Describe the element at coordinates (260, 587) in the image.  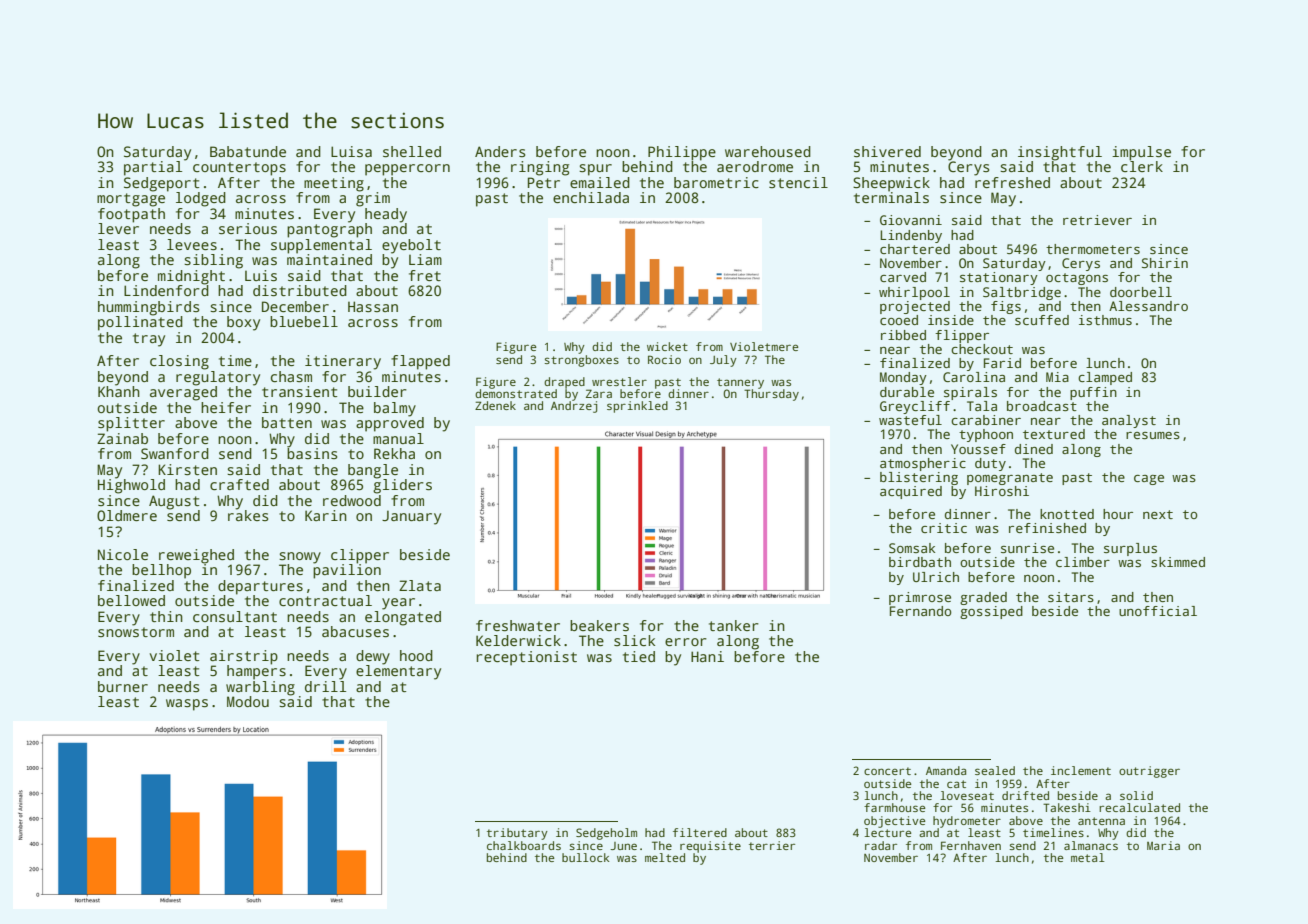
I see `departures` at that location.
